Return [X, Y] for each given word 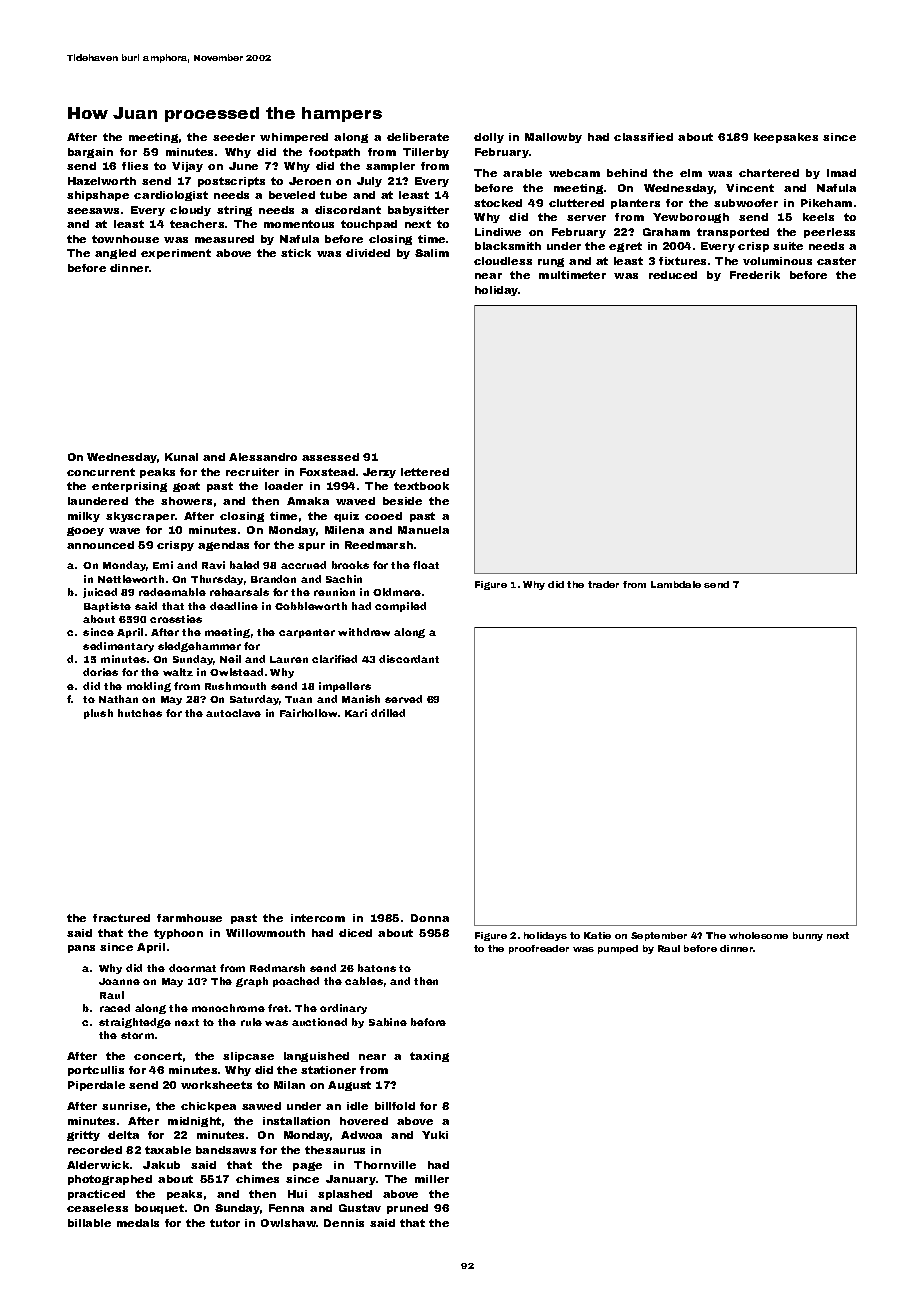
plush [98, 714]
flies [135, 166]
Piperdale [96, 1086]
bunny [808, 936]
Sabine [388, 1022]
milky [84, 517]
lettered [425, 472]
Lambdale [676, 584]
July [369, 182]
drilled [388, 713]
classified [643, 137]
